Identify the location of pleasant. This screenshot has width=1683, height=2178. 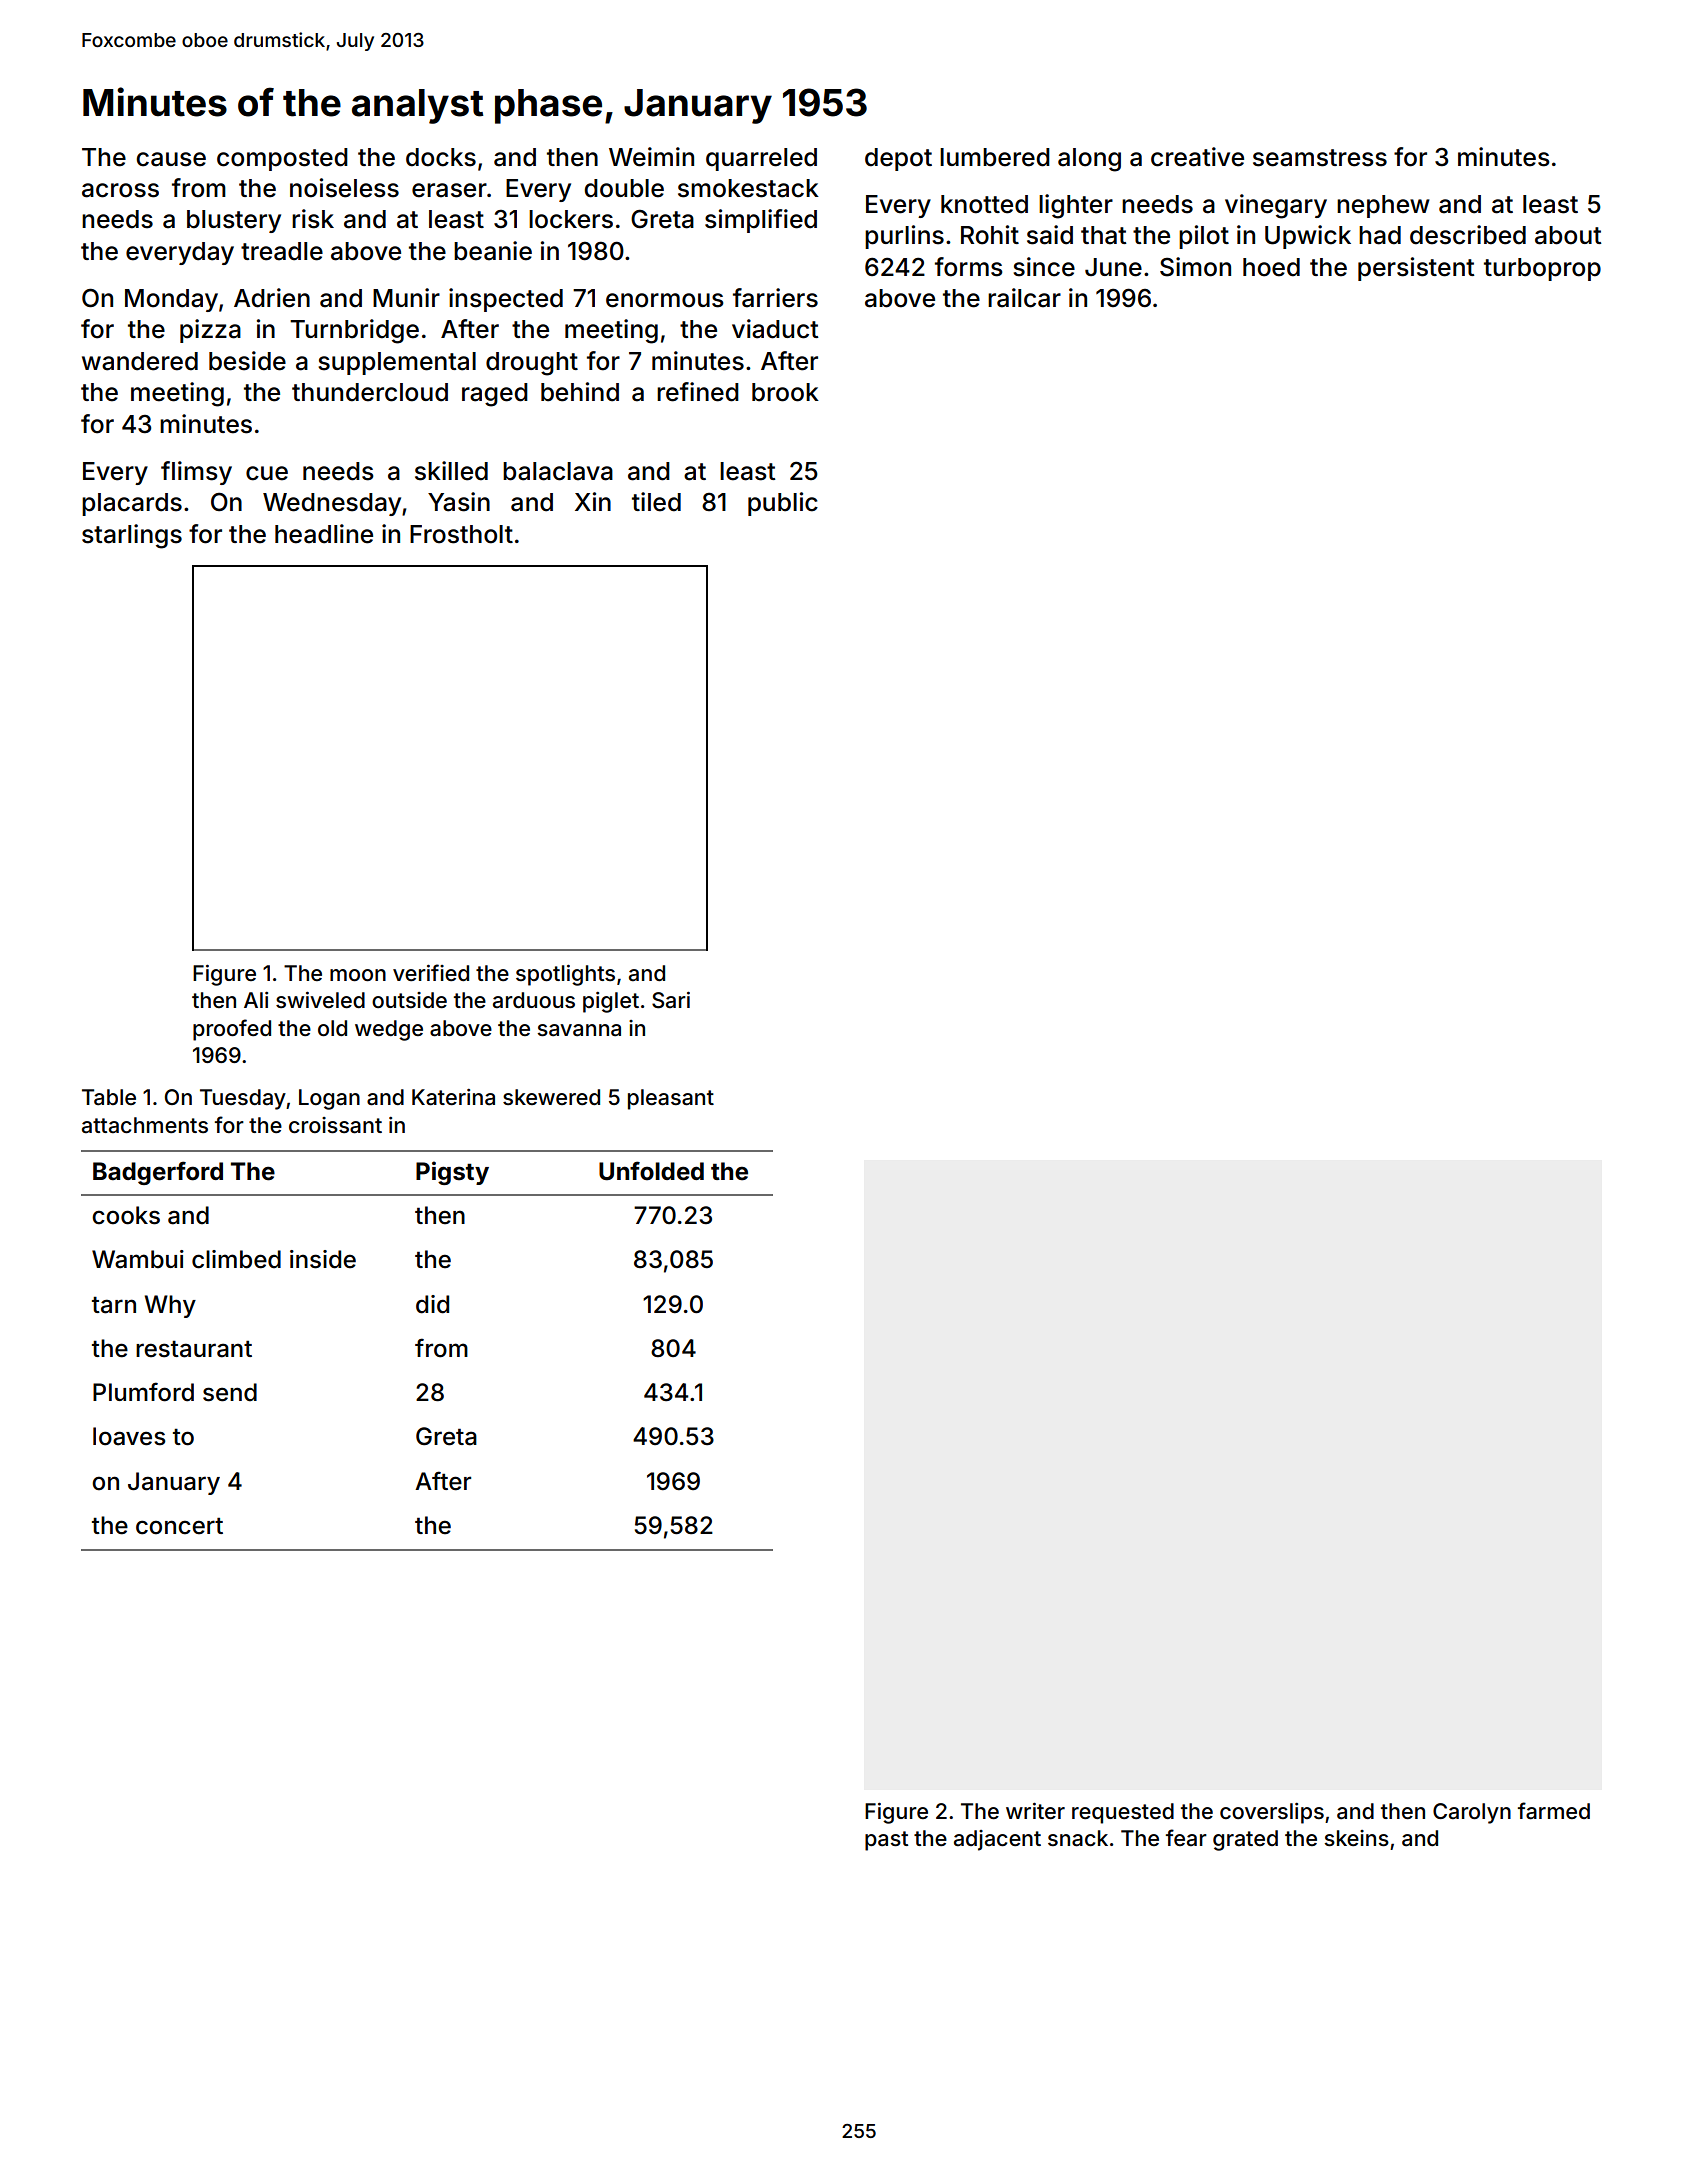
(671, 1099).
